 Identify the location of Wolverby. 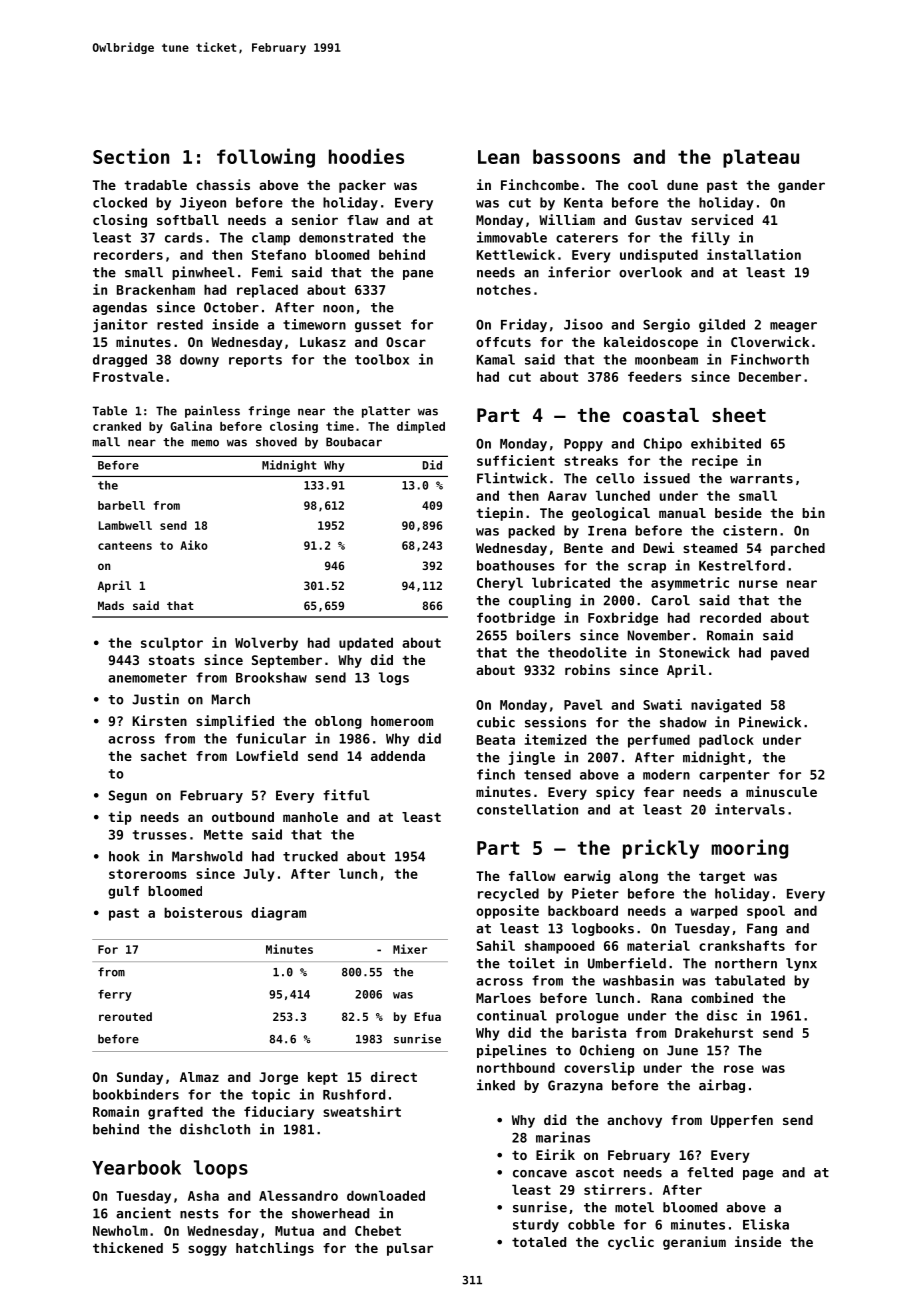
(266, 644).
